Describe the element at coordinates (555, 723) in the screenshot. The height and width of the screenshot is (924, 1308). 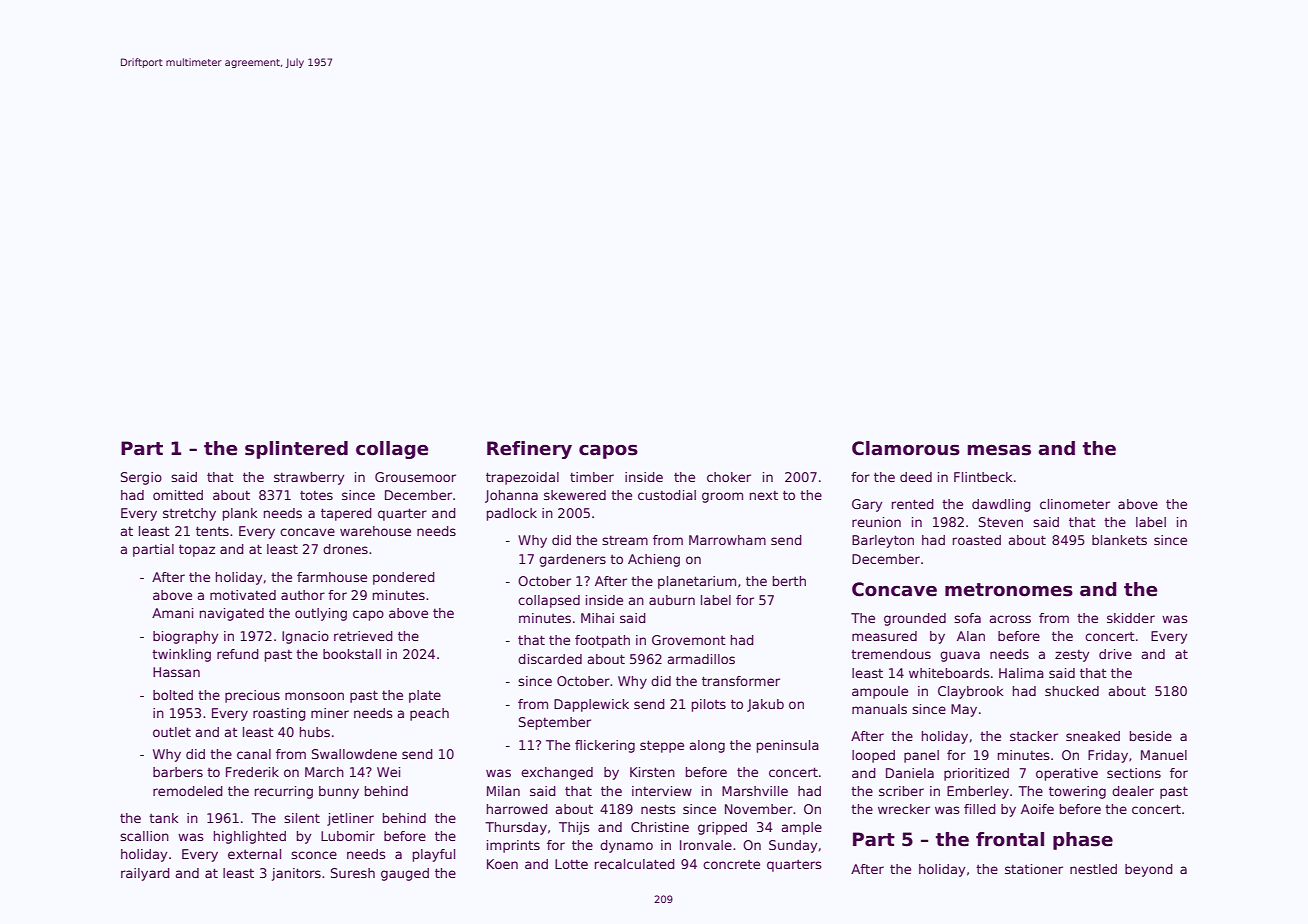
I see `September` at that location.
